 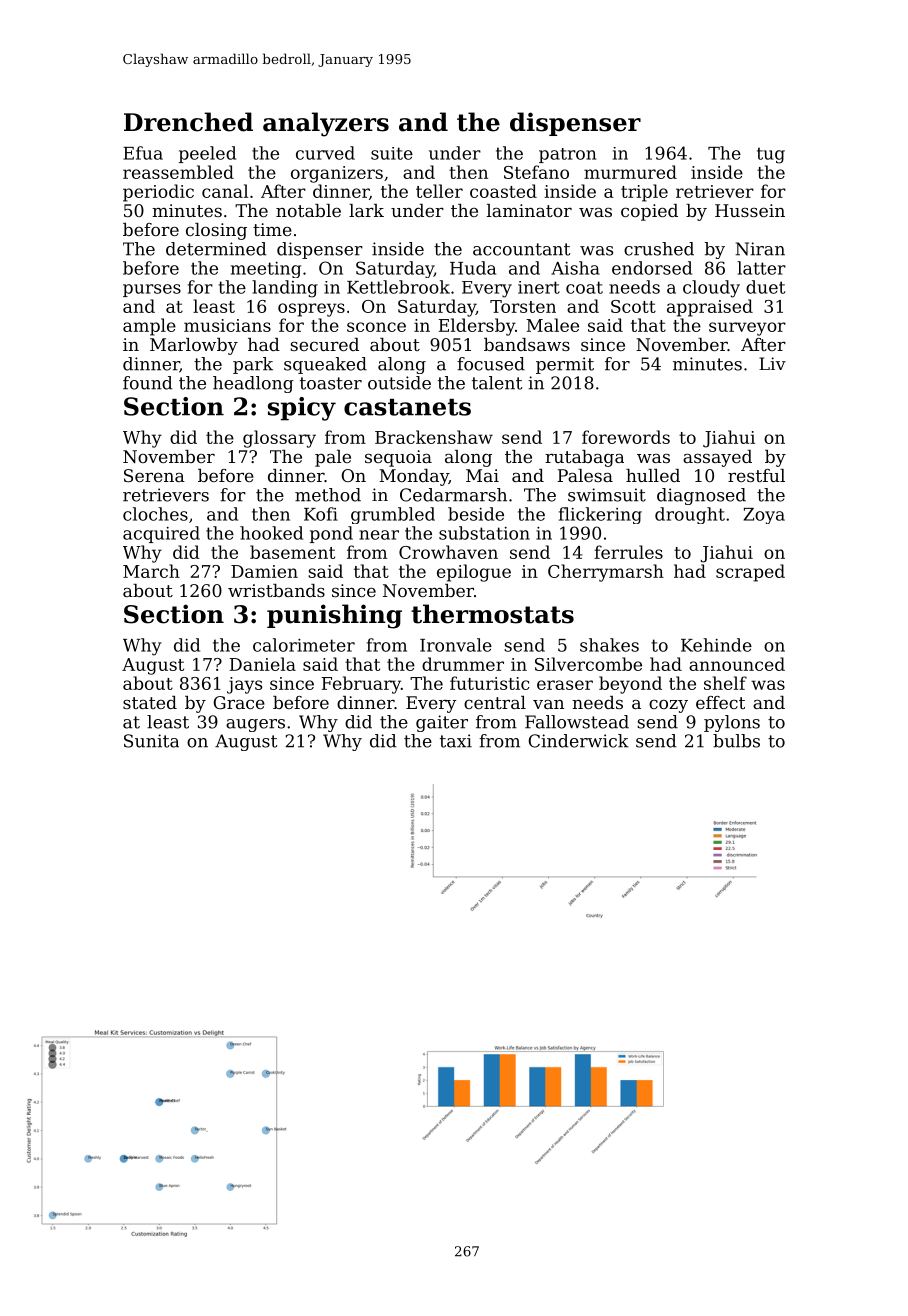 What do you see at coordinates (393, 515) in the image?
I see `grumbled` at bounding box center [393, 515].
